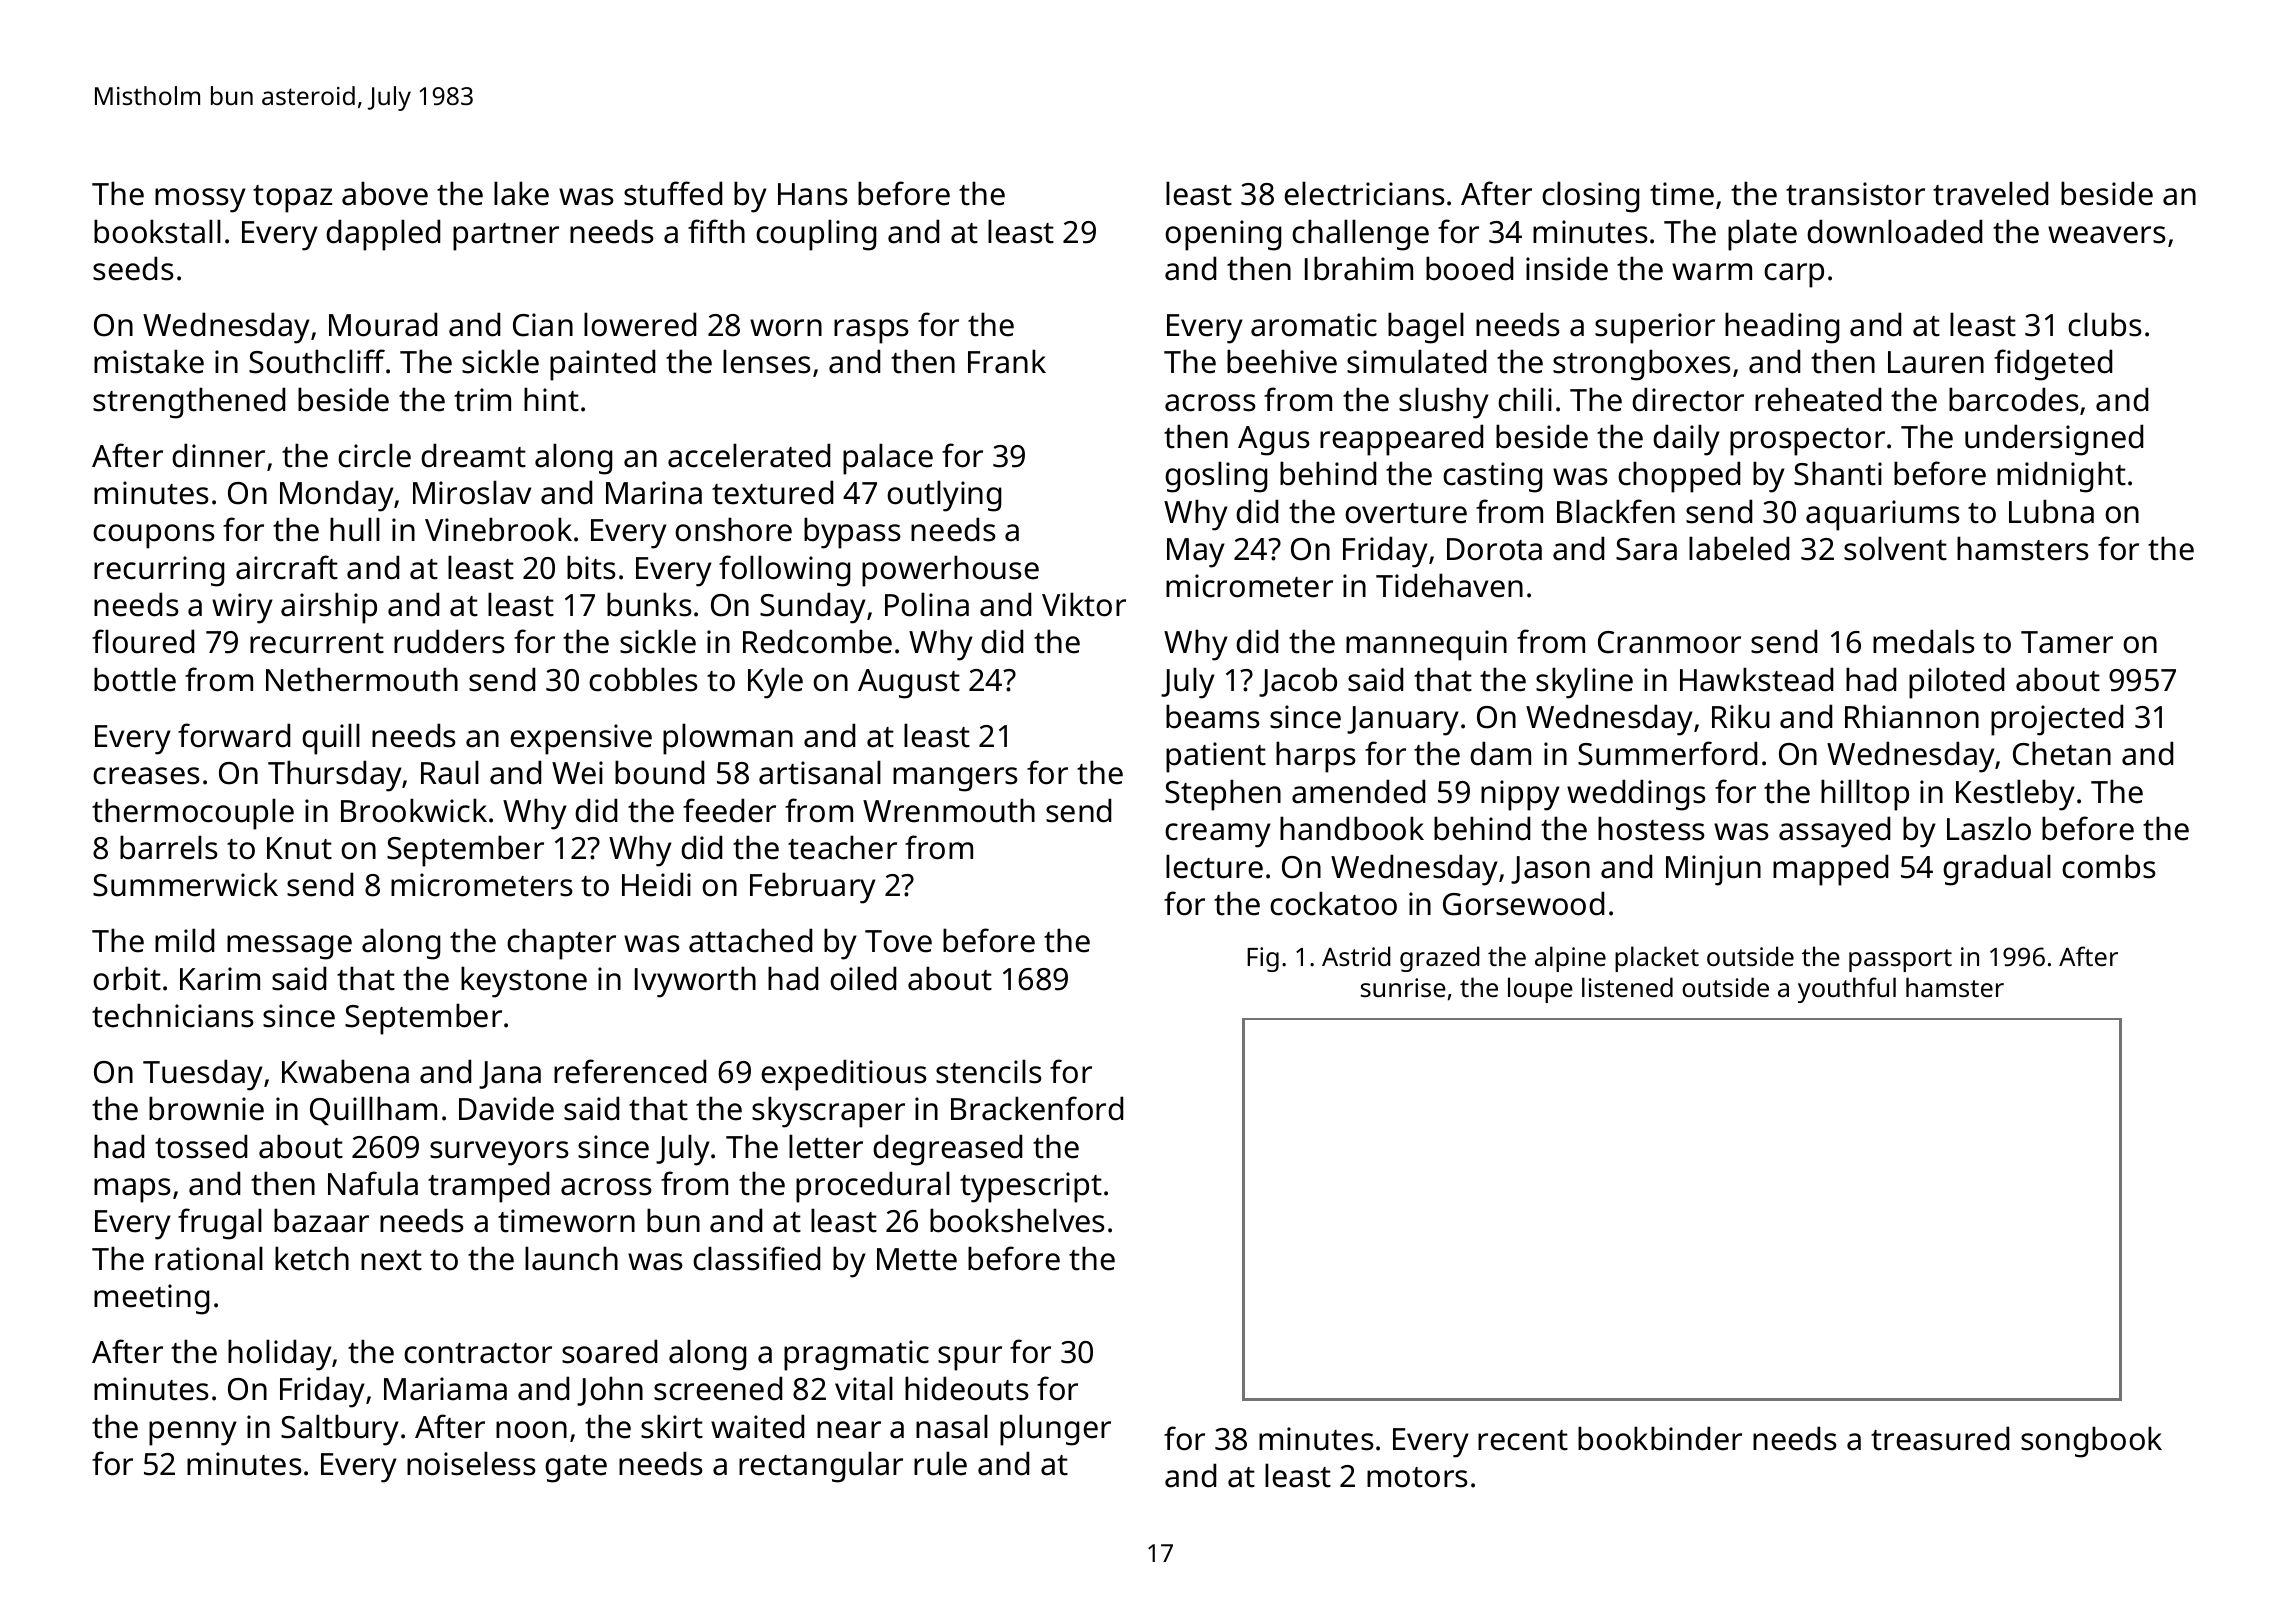  What do you see at coordinates (1782, 328) in the image?
I see `heading` at bounding box center [1782, 328].
